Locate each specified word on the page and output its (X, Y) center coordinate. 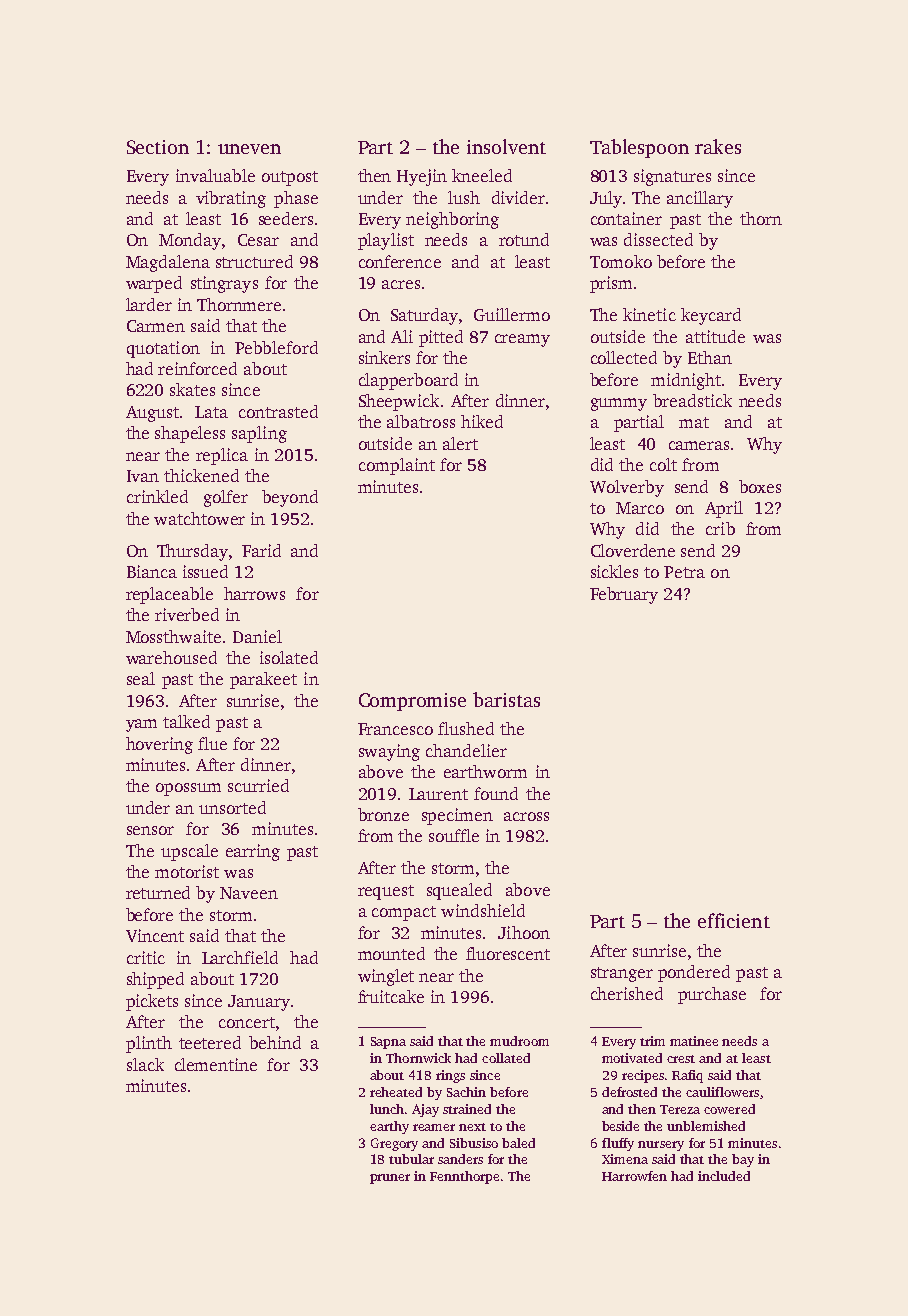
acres (401, 284)
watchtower (199, 518)
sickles (614, 571)
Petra (684, 572)
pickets (152, 1002)
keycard (711, 316)
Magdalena (168, 263)
